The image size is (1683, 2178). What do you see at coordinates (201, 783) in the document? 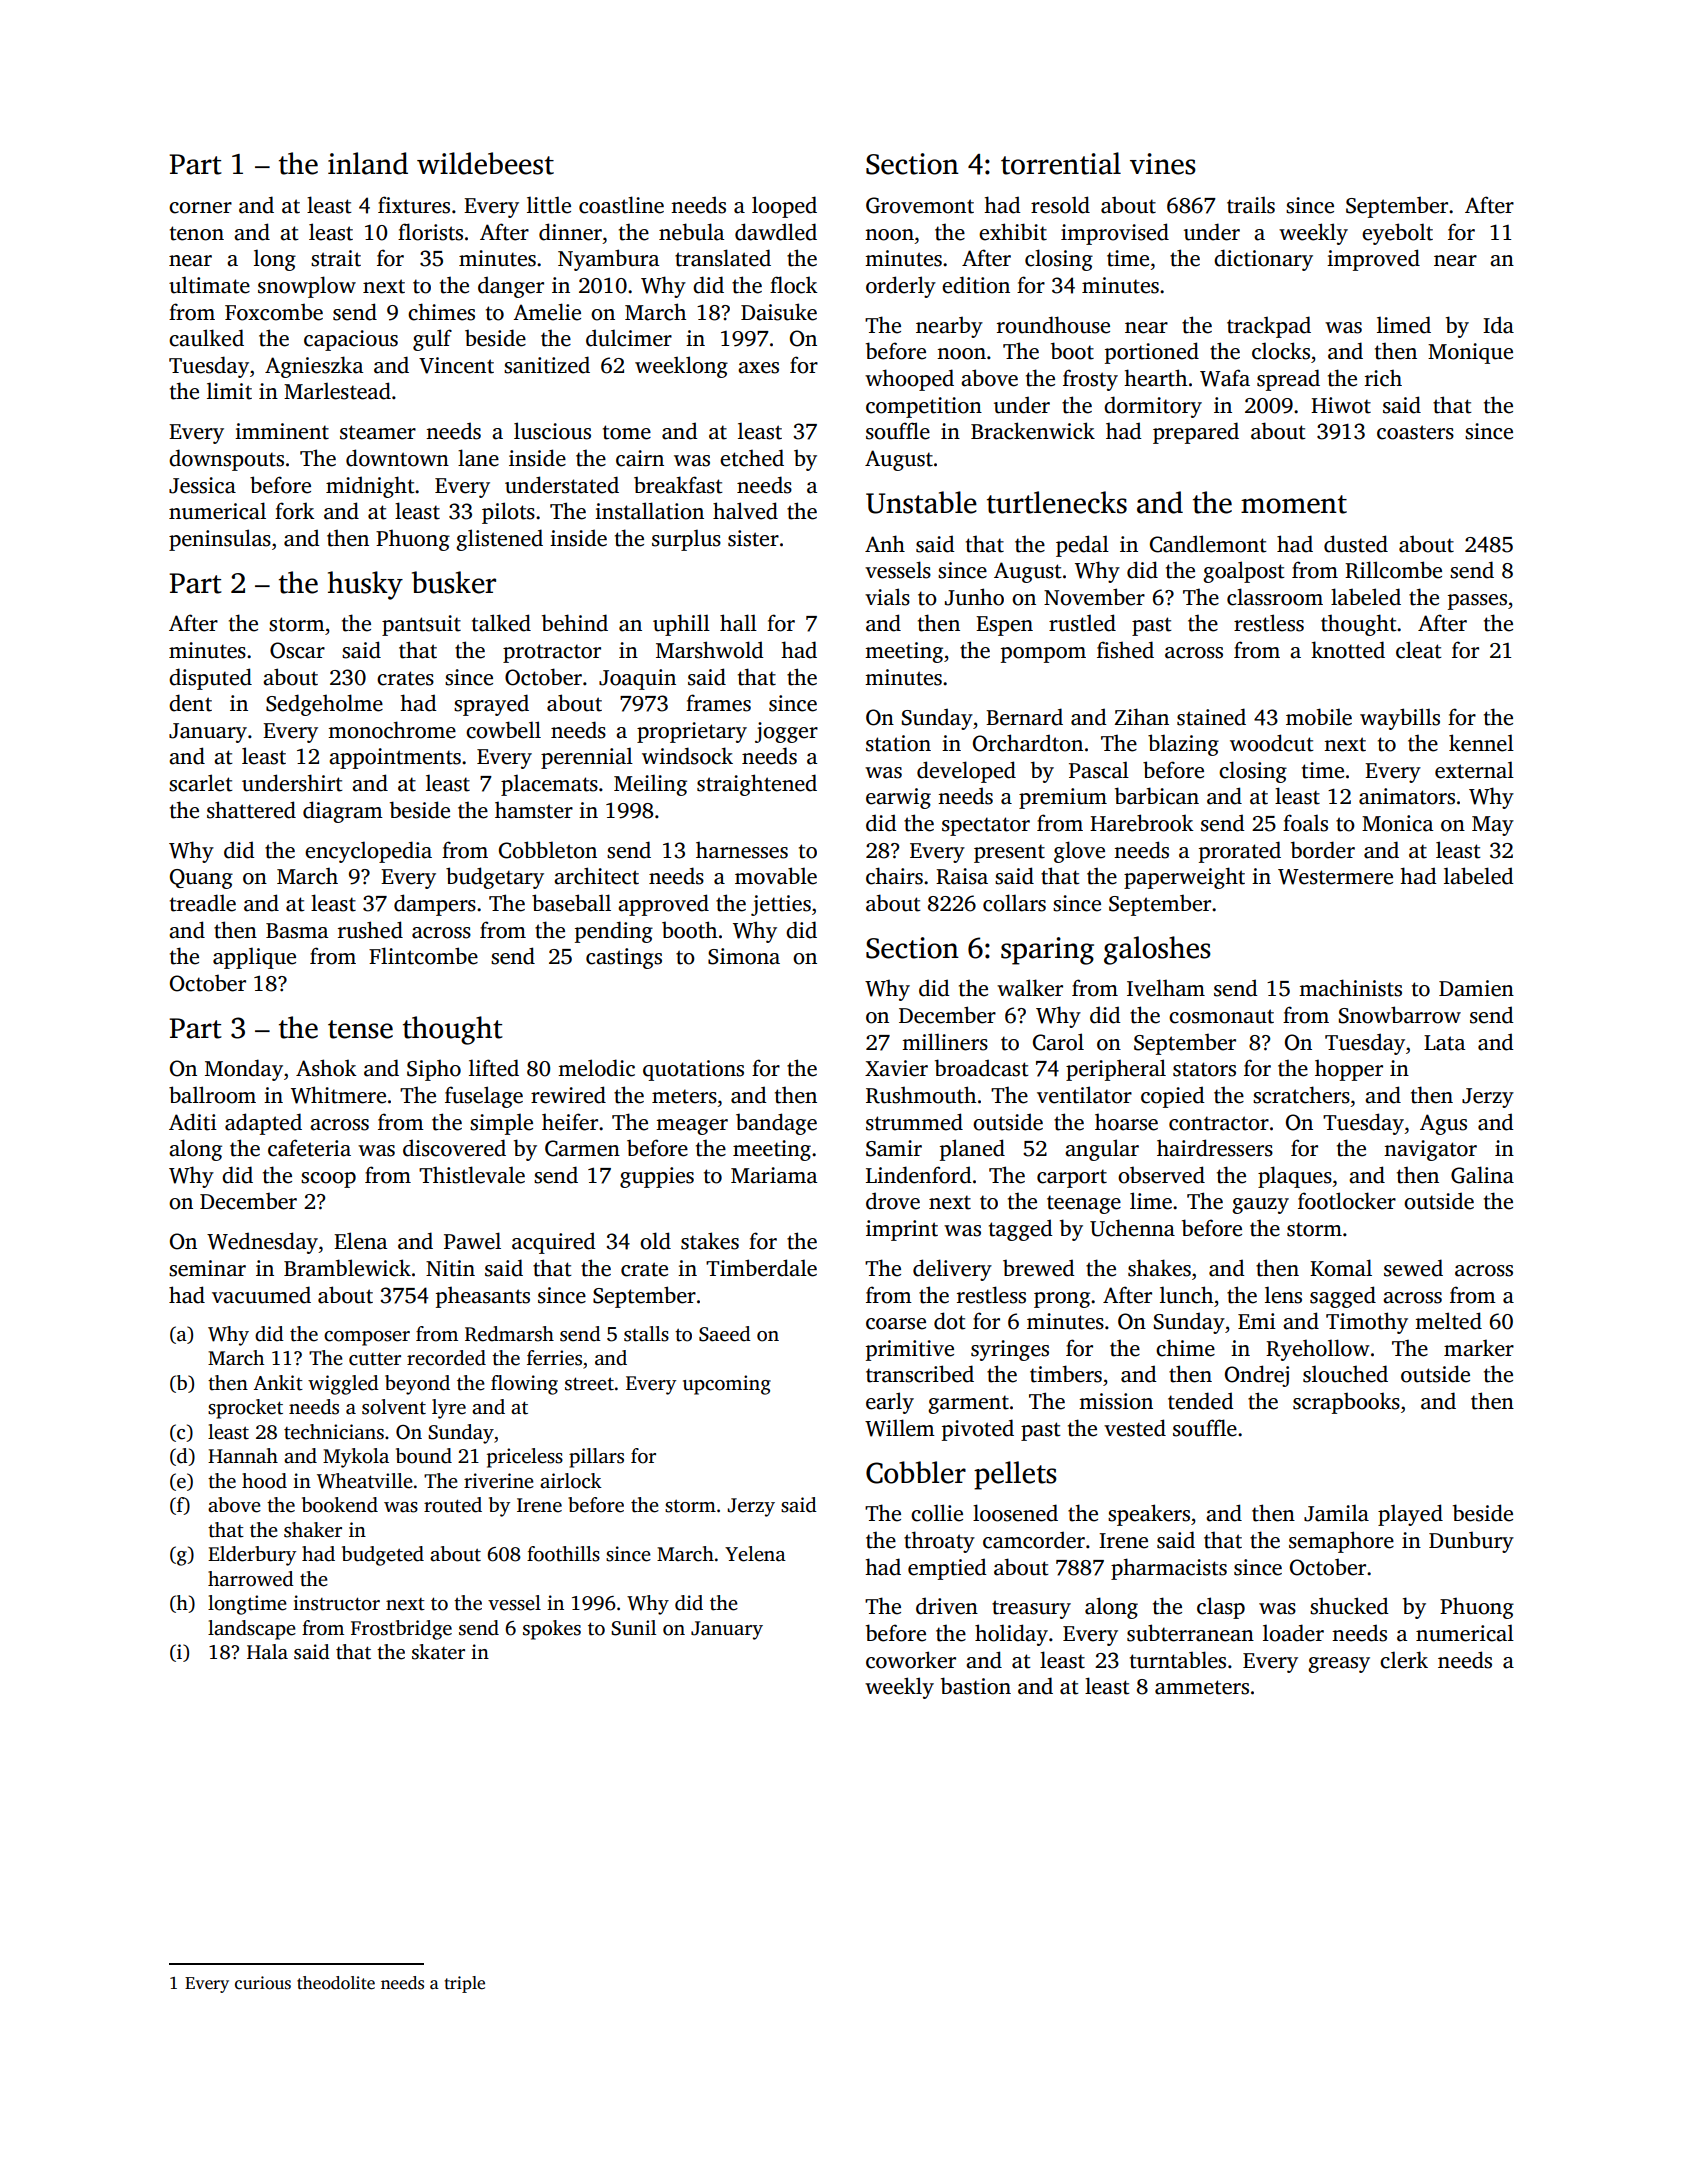
I see `scarlet` at bounding box center [201, 783].
